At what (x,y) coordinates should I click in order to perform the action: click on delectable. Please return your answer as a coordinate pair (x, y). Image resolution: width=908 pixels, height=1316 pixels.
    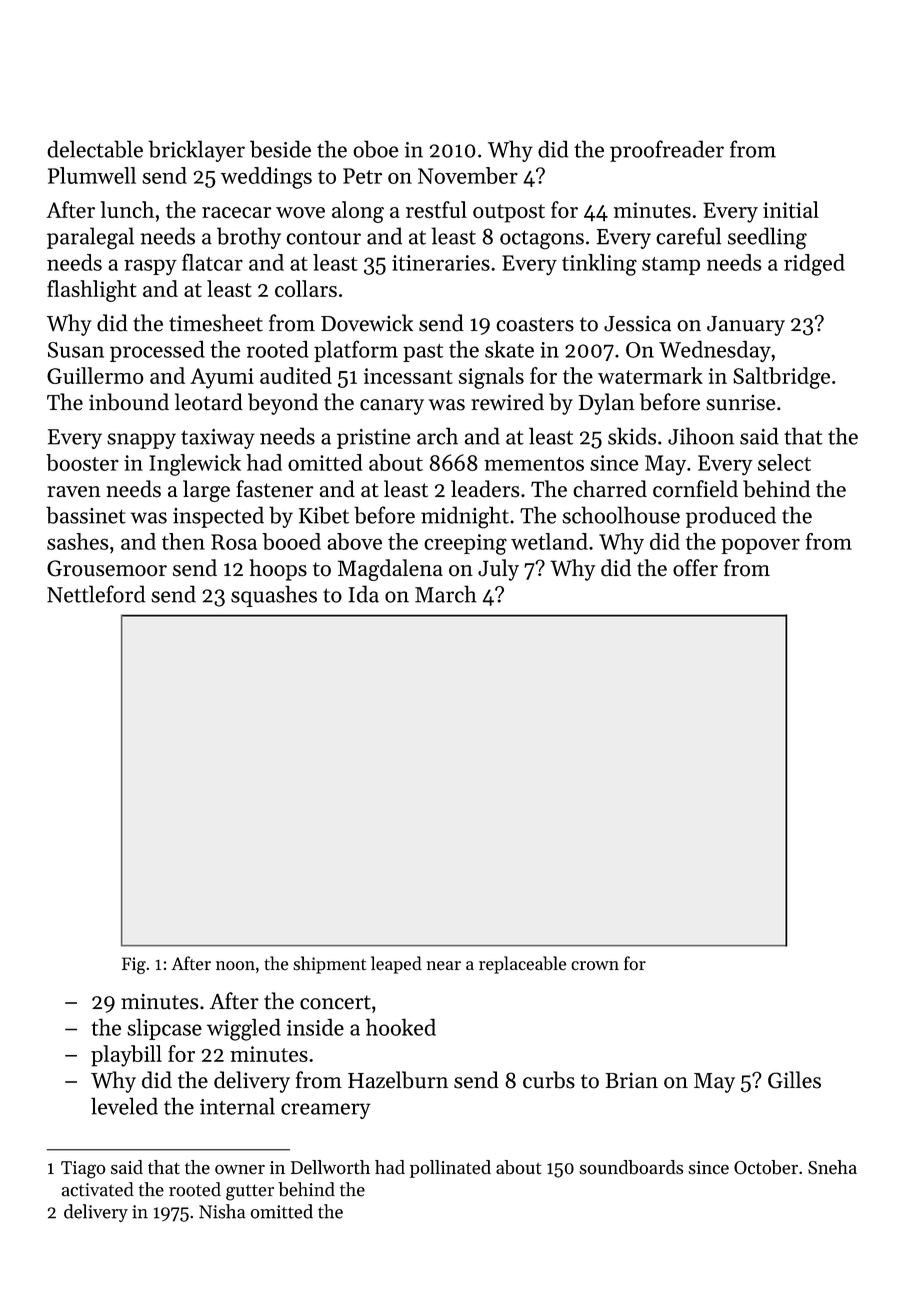
    Looking at the image, I should click on (95, 149).
